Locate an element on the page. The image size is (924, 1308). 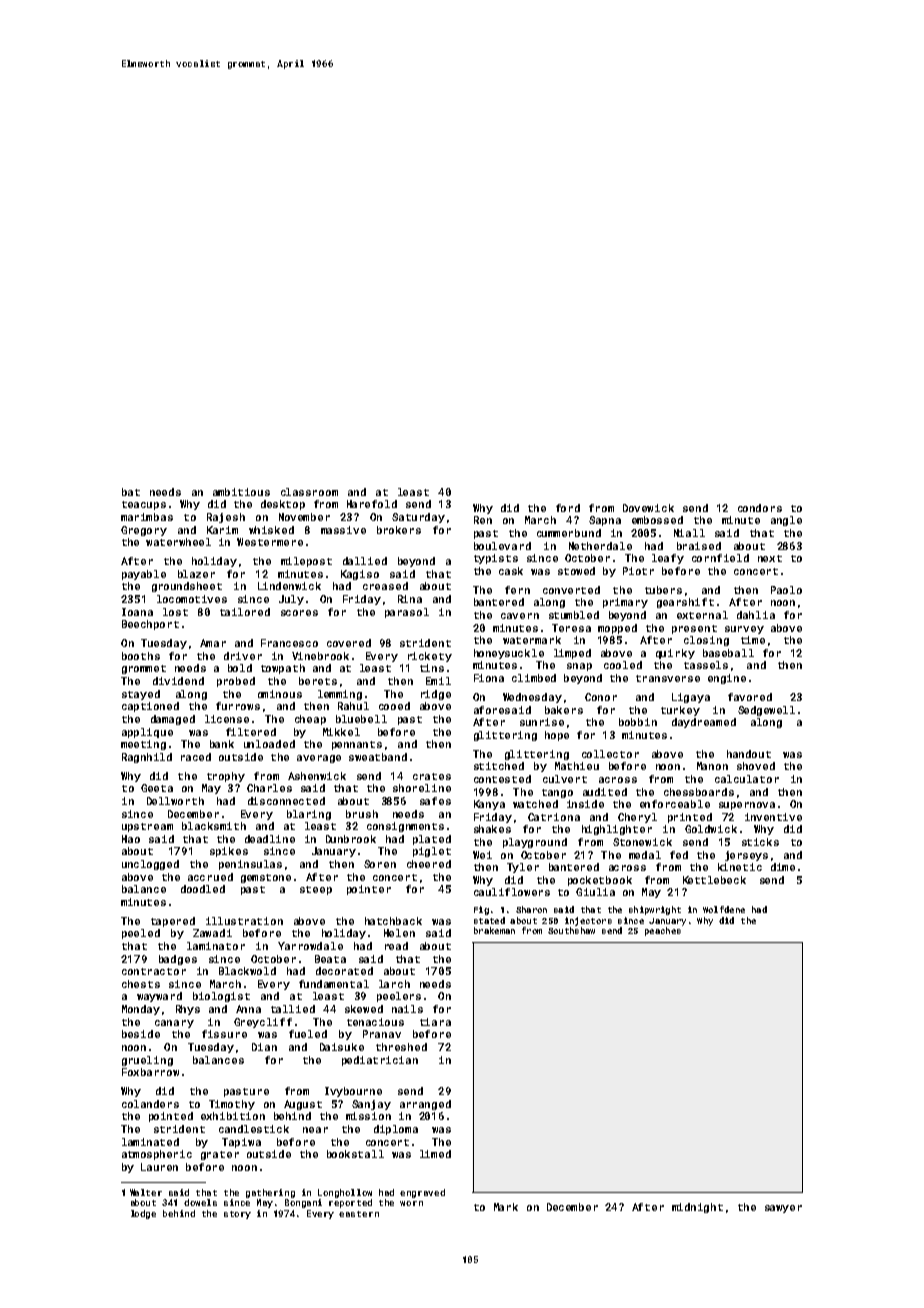
bat is located at coordinates (131, 492).
